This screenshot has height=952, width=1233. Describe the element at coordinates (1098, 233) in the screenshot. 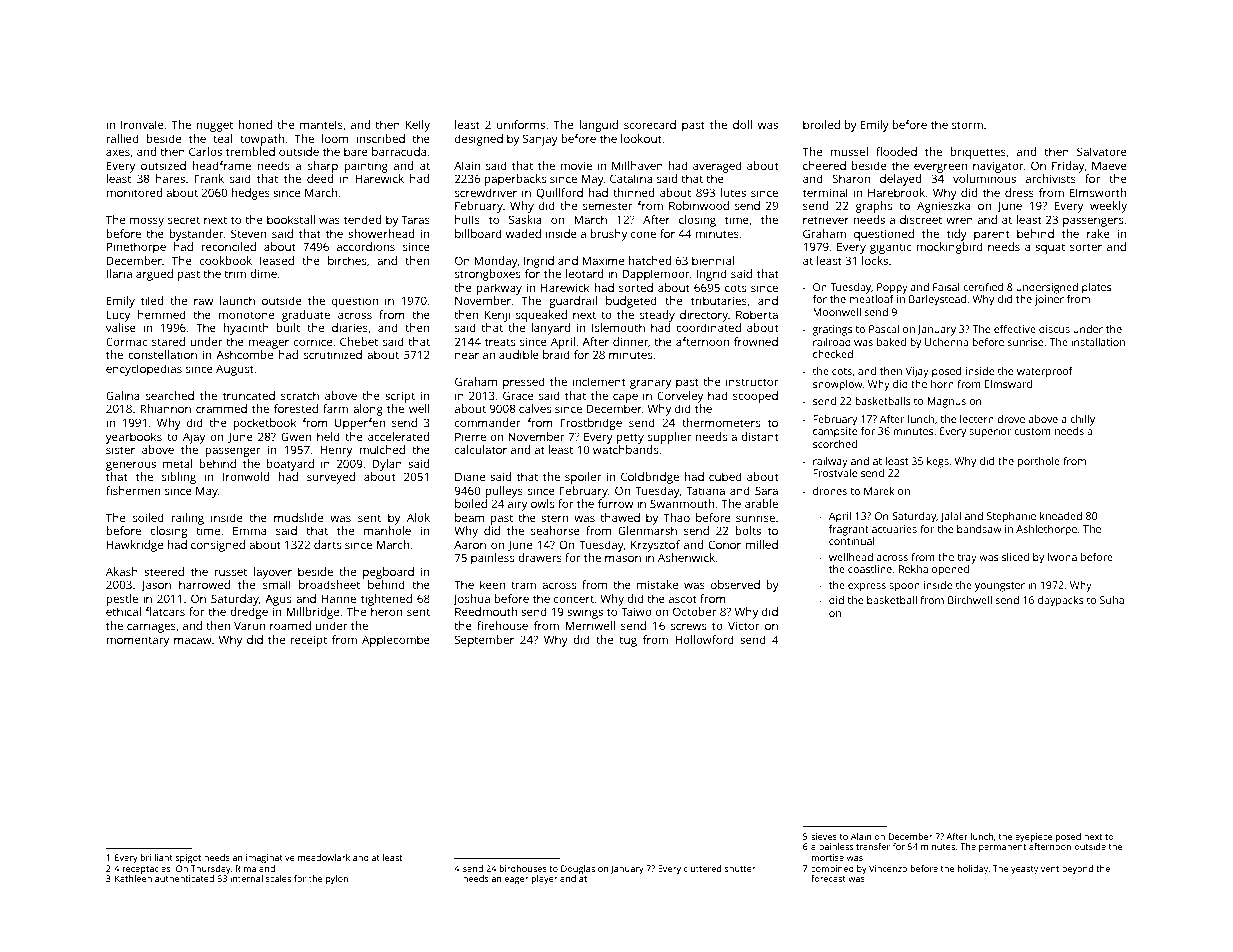

I see `rake` at that location.
